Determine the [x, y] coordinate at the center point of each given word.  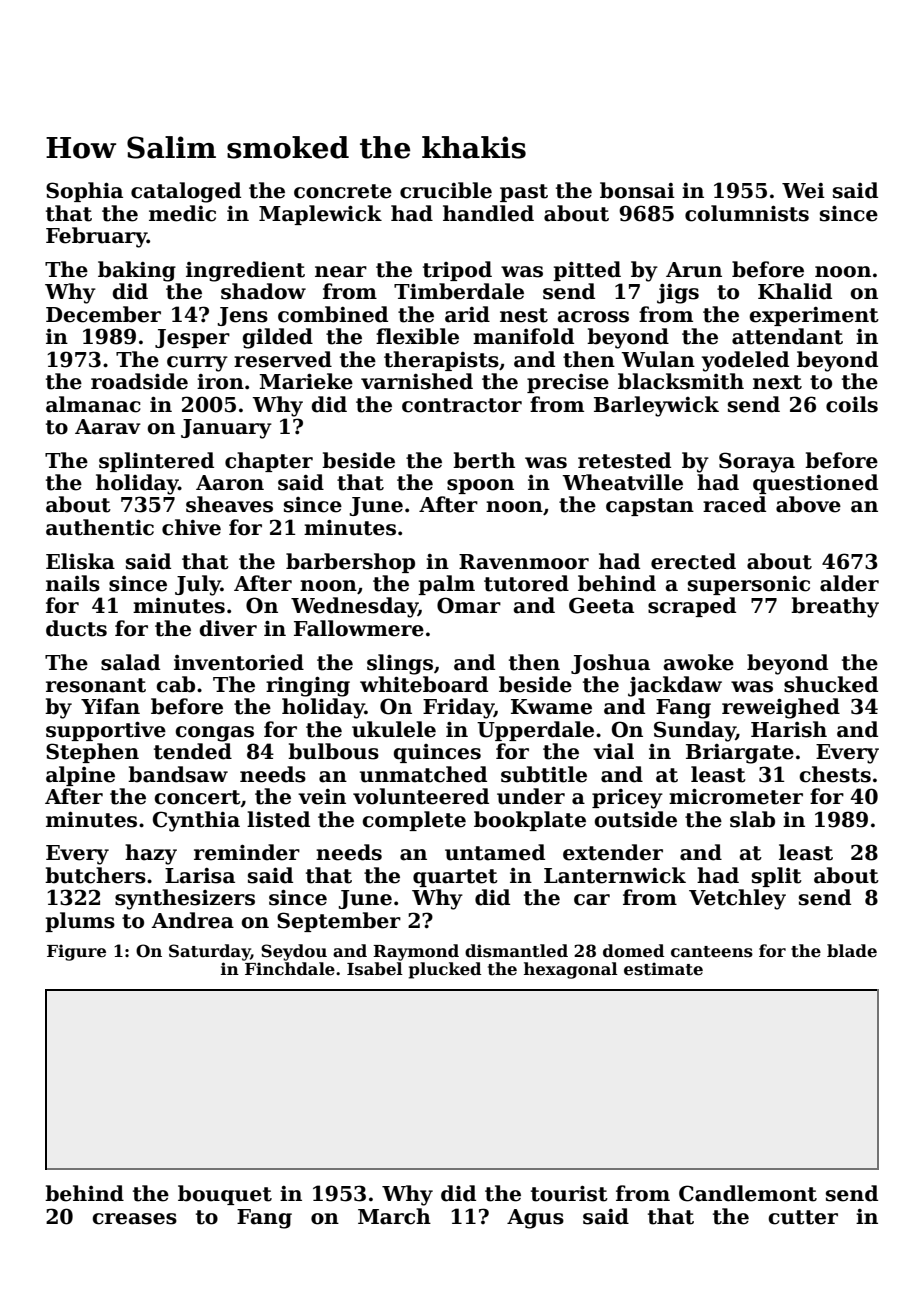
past [524, 193]
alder [849, 583]
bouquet [225, 1195]
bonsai [637, 190]
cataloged [186, 192]
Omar [469, 605]
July [198, 585]
